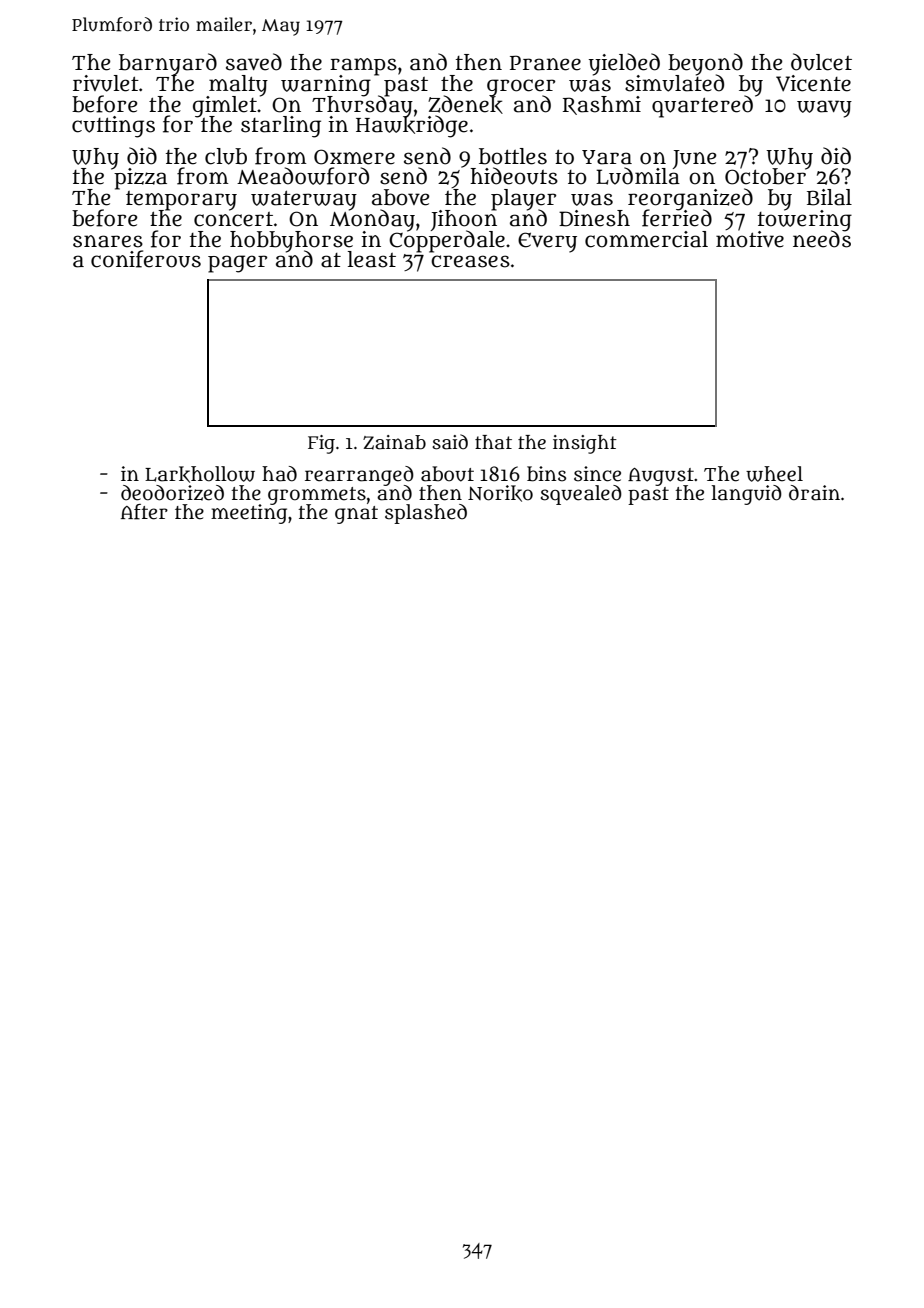 Image resolution: width=924 pixels, height=1308 pixels. What do you see at coordinates (146, 259) in the screenshot?
I see `coniferous` at bounding box center [146, 259].
